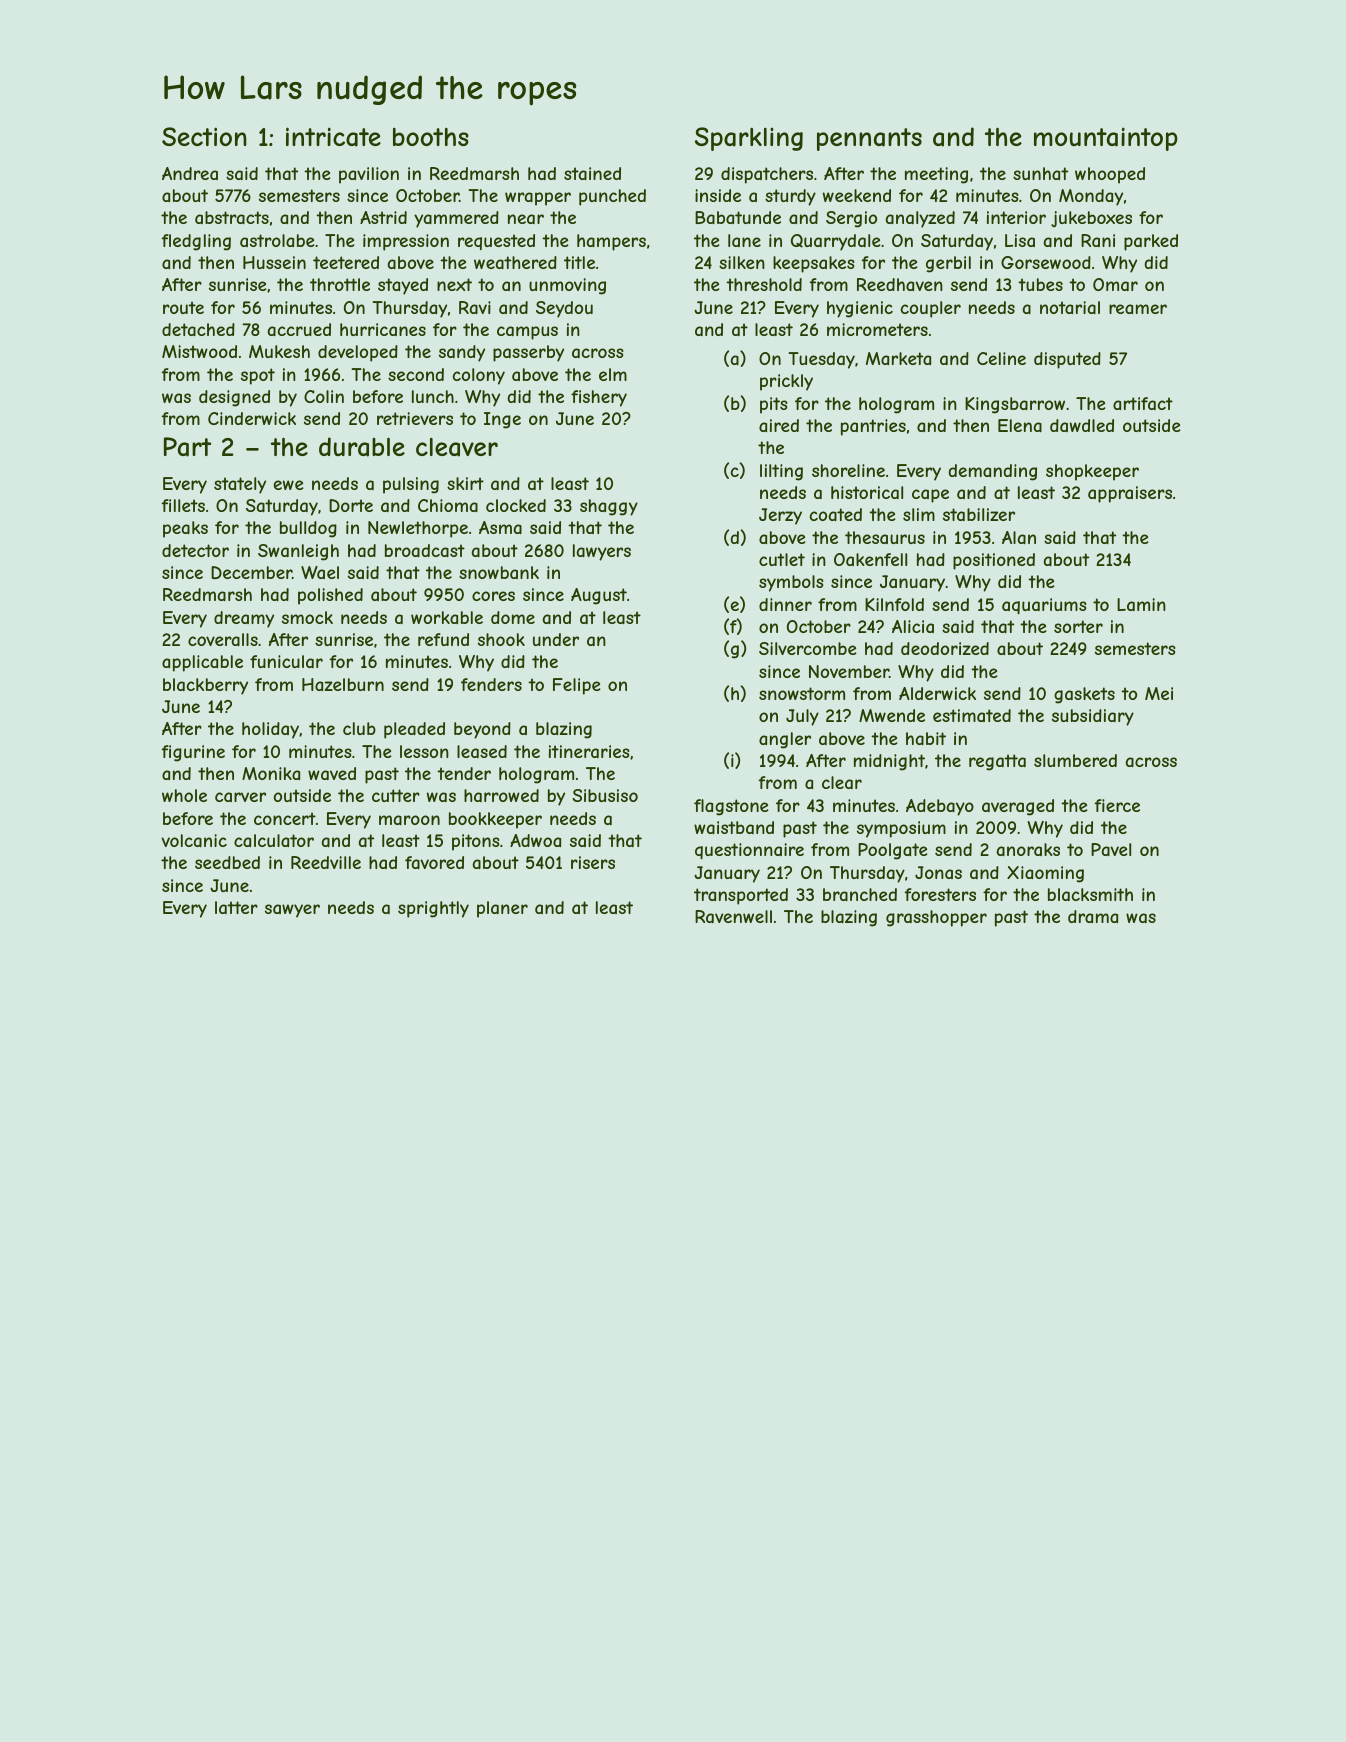 Image resolution: width=1346 pixels, height=1742 pixels. I want to click on coupler, so click(931, 309).
